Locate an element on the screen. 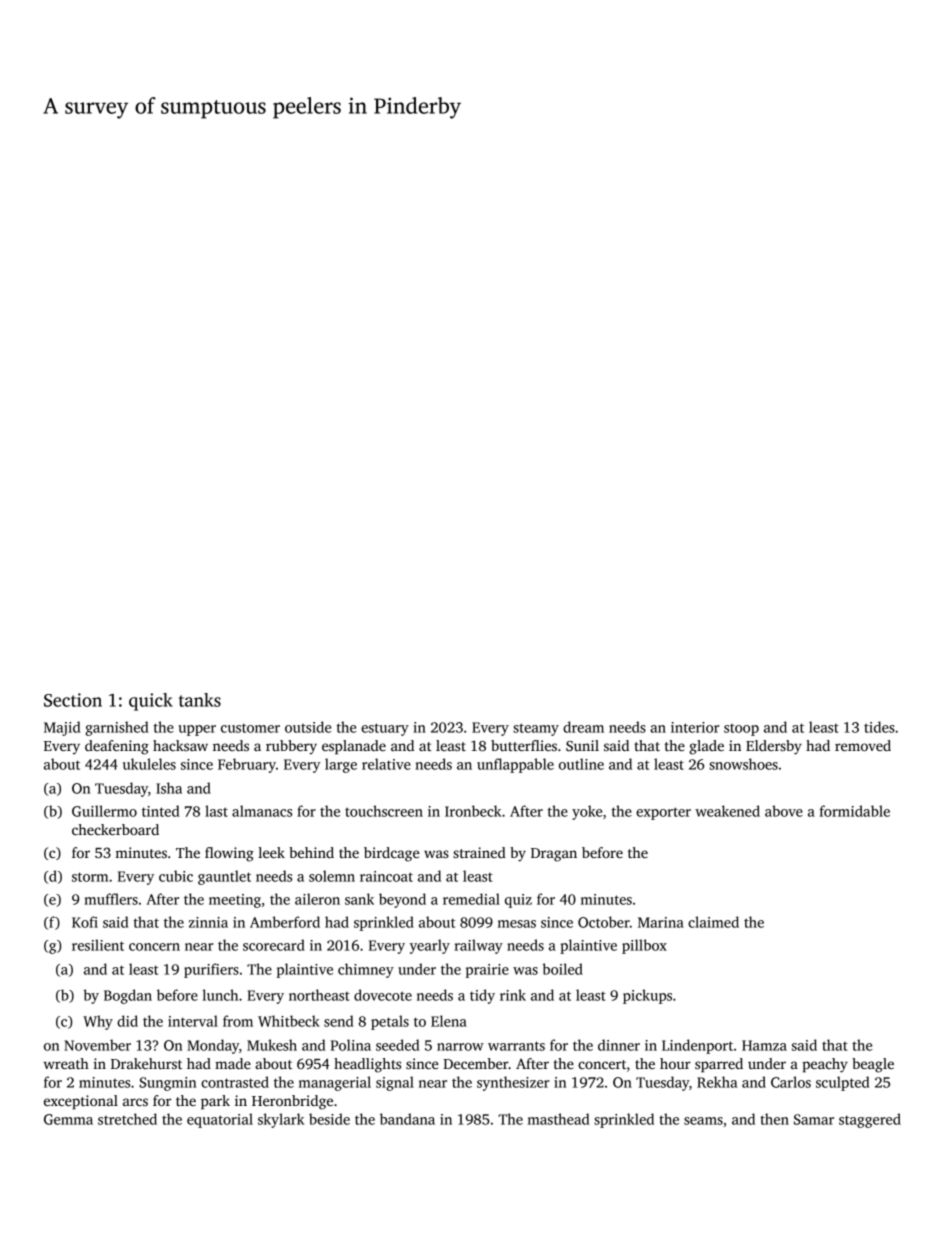 This screenshot has width=952, height=1233. Guillermo is located at coordinates (104, 811).
